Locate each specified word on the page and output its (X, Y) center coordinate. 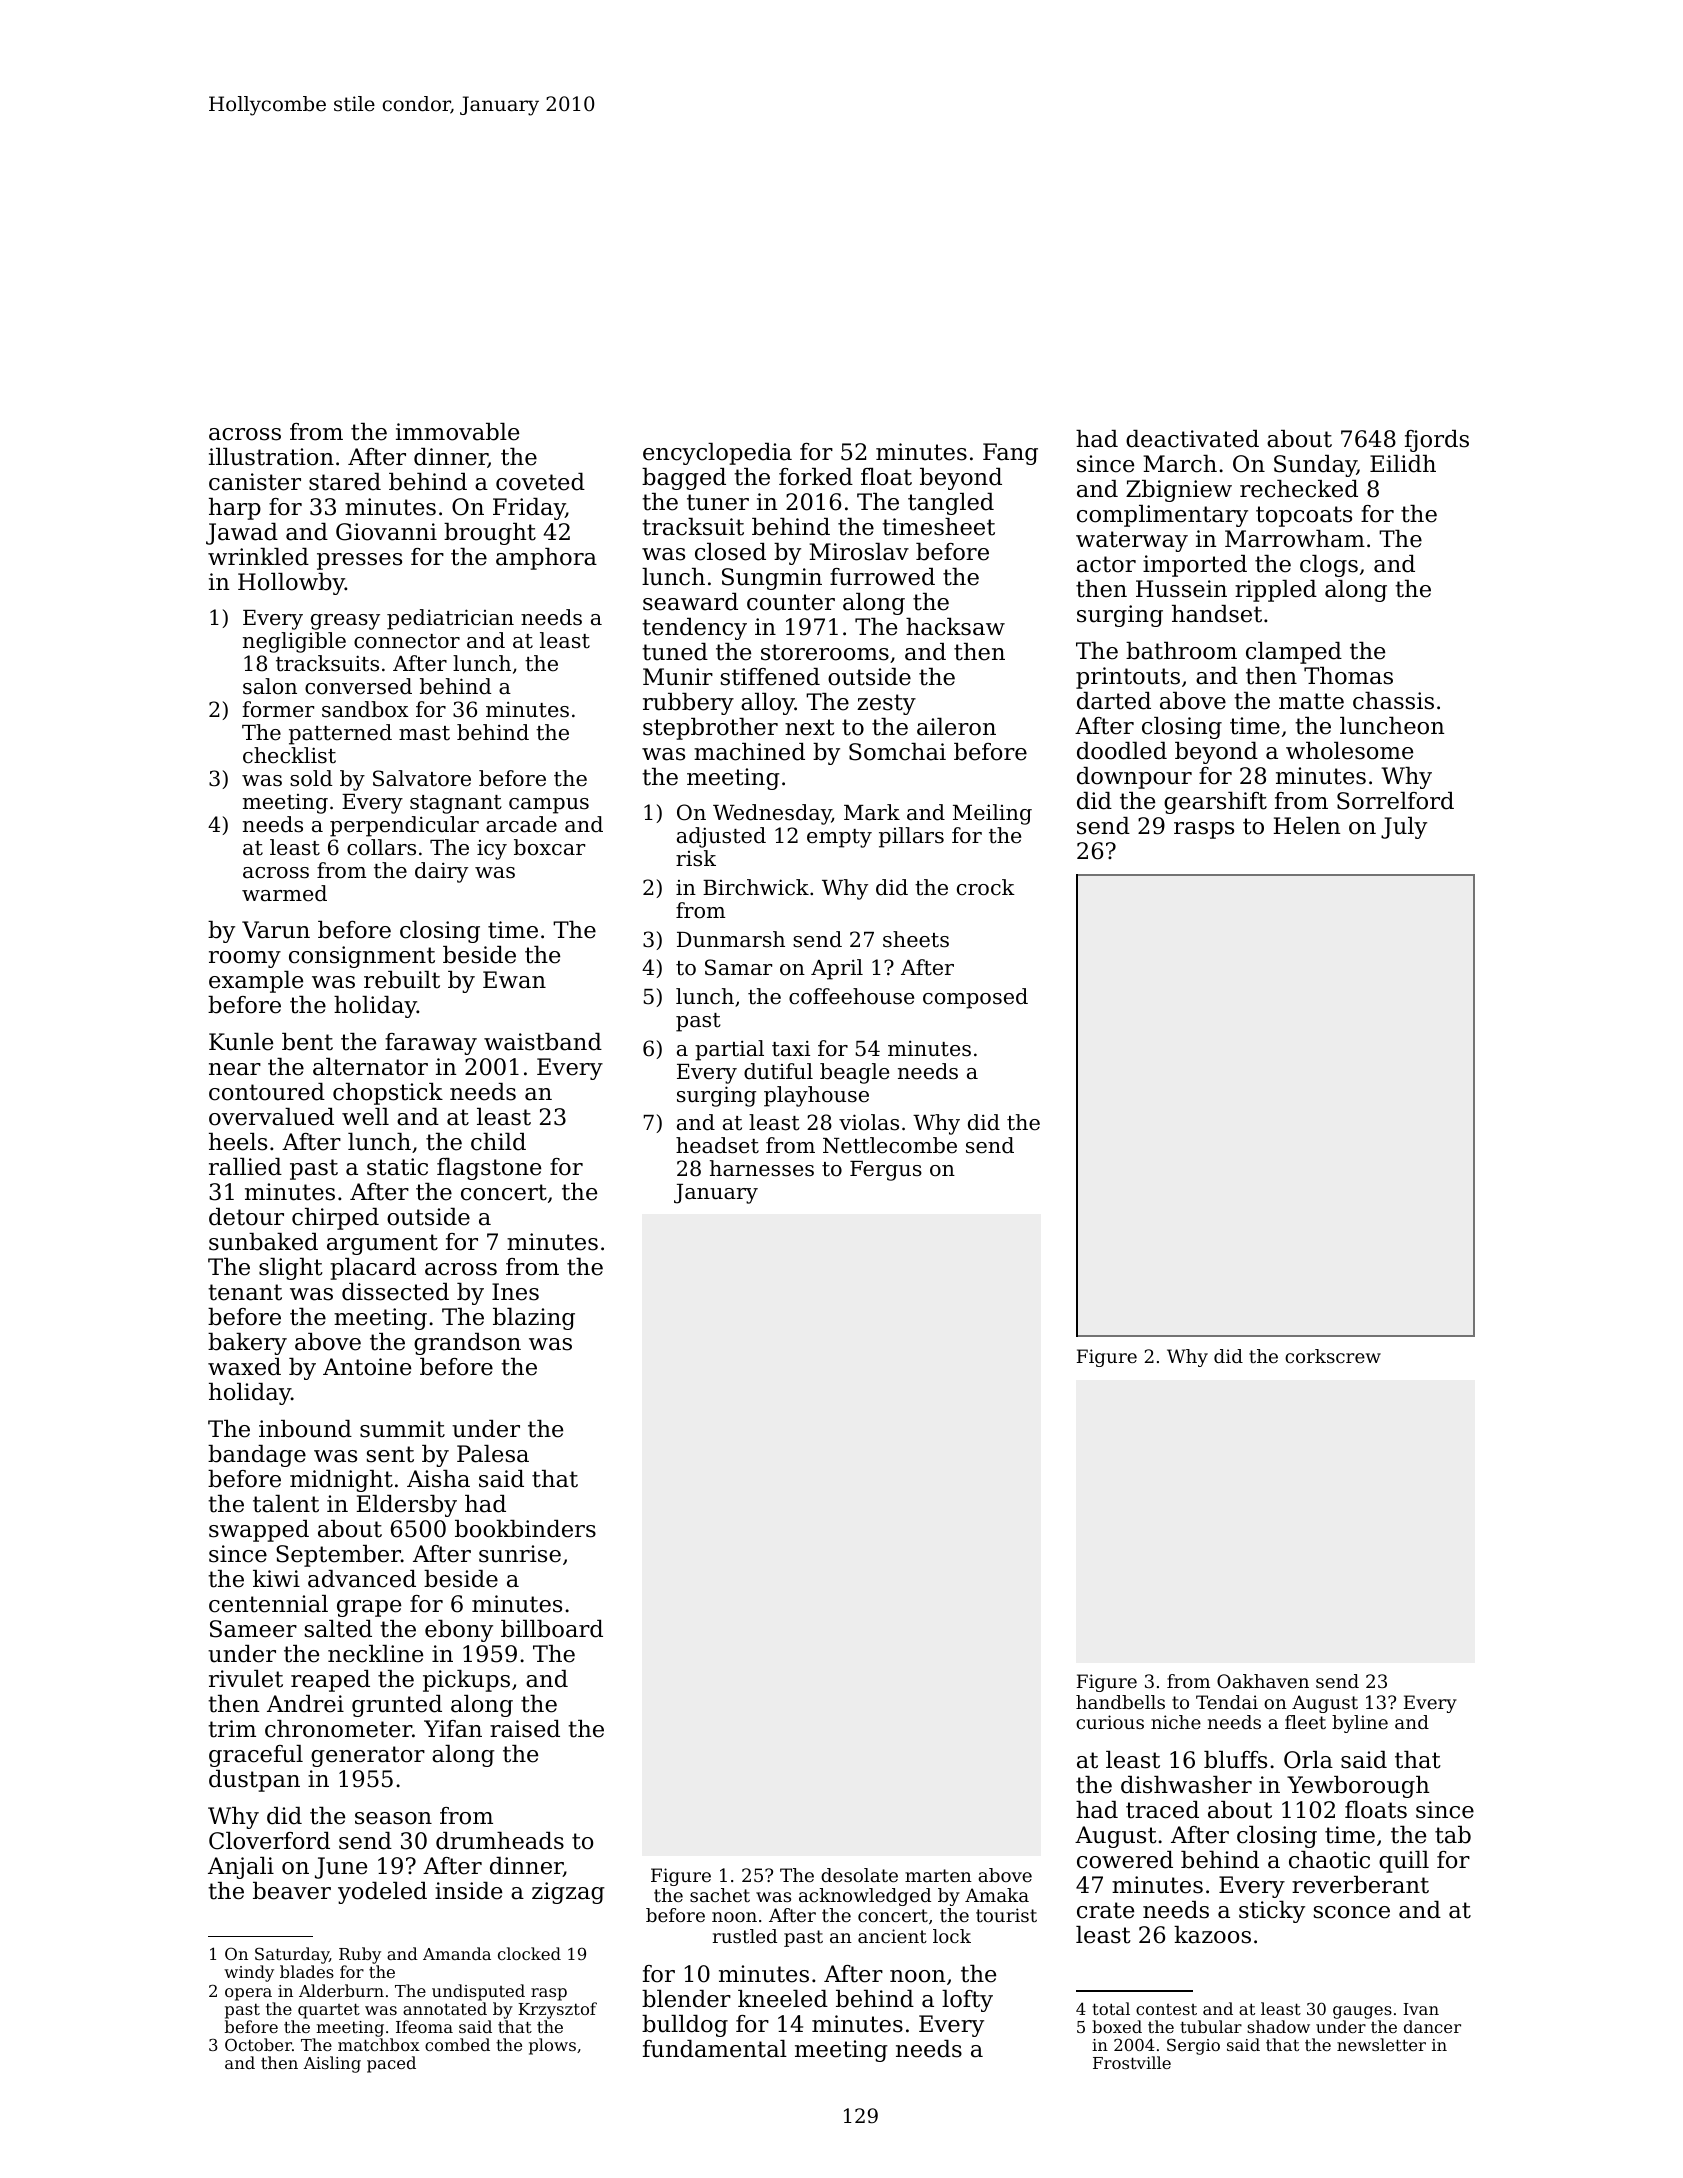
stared (345, 482)
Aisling (332, 2064)
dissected (395, 1292)
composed (975, 998)
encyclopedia (717, 454)
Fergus (886, 1171)
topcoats (1304, 516)
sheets (916, 939)
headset (717, 1145)
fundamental (715, 2049)
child (498, 1142)
